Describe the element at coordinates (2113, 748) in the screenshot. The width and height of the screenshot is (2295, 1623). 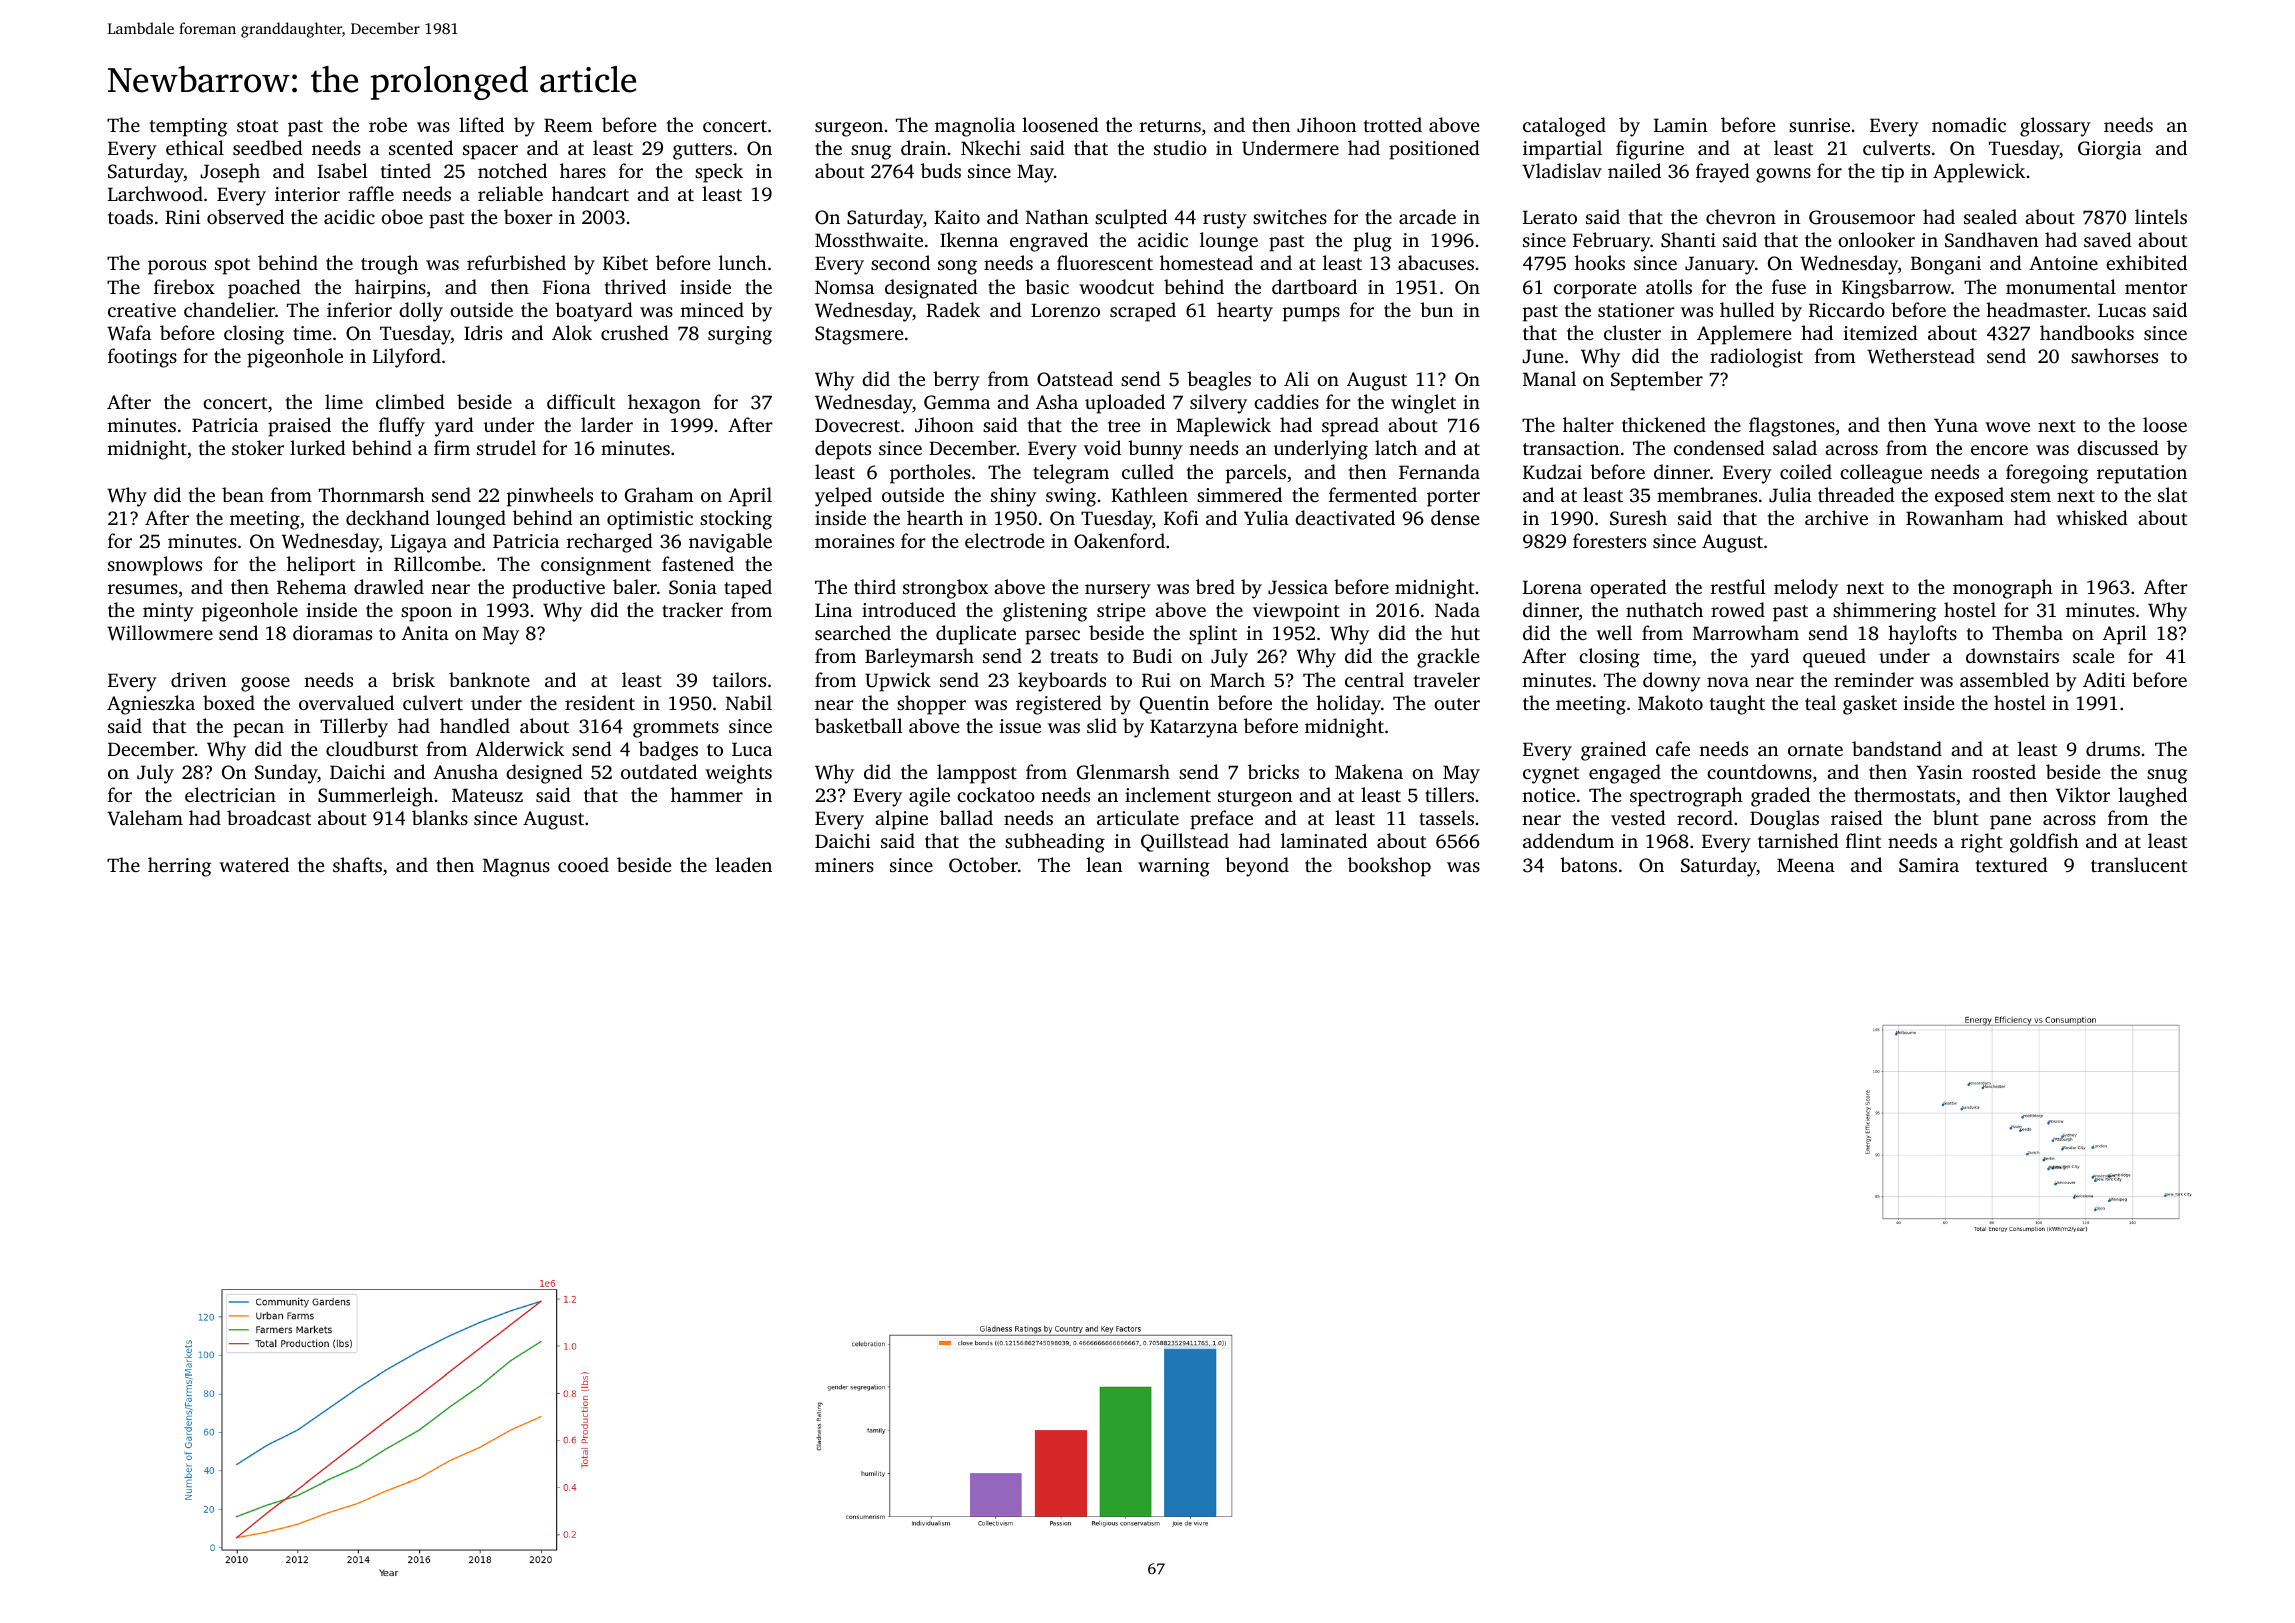
I see `drums` at that location.
